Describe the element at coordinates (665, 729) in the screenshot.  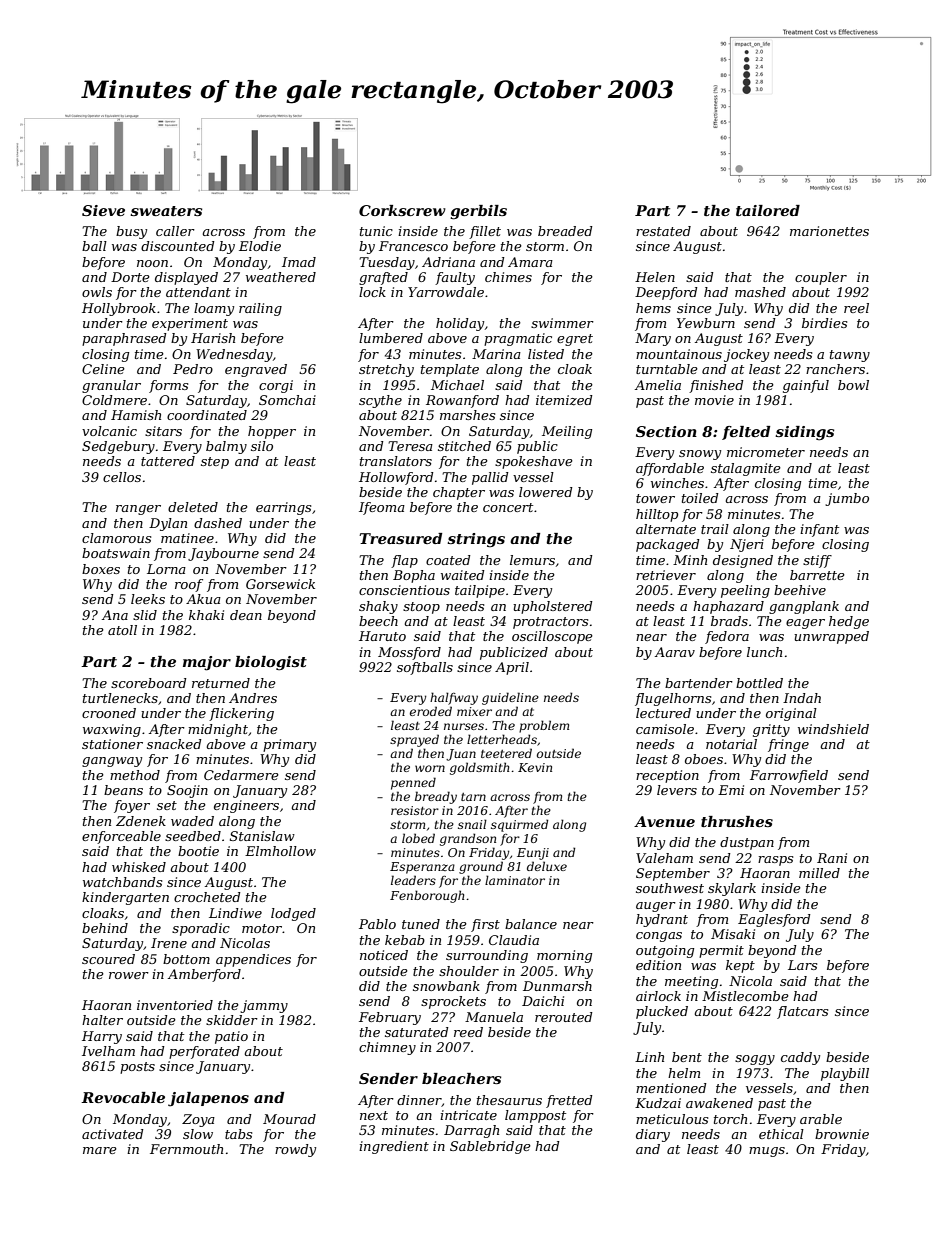
I see `camisole` at that location.
